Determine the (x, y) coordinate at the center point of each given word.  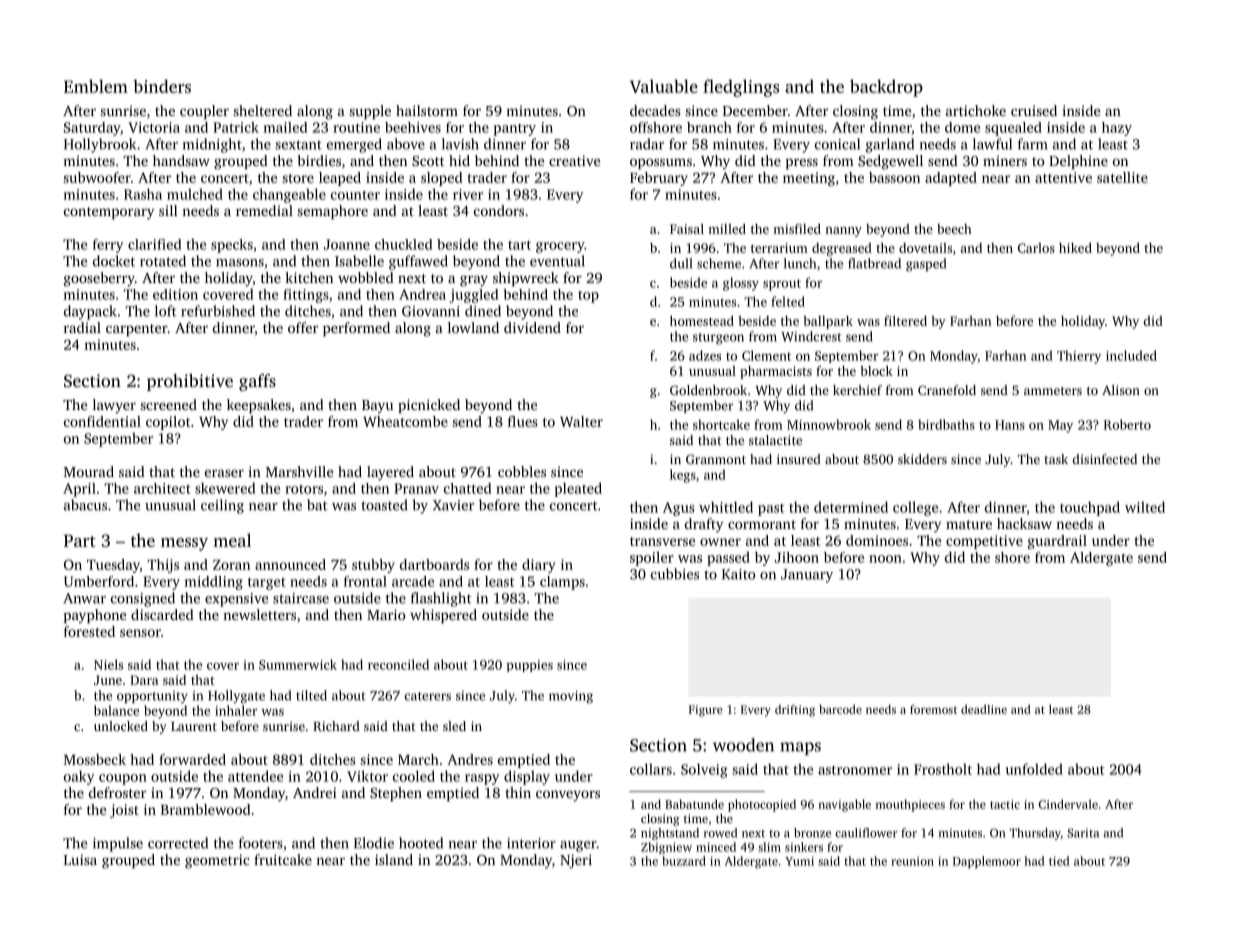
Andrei (315, 792)
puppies (530, 666)
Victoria (154, 127)
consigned (143, 599)
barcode (840, 709)
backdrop (886, 88)
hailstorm (427, 110)
